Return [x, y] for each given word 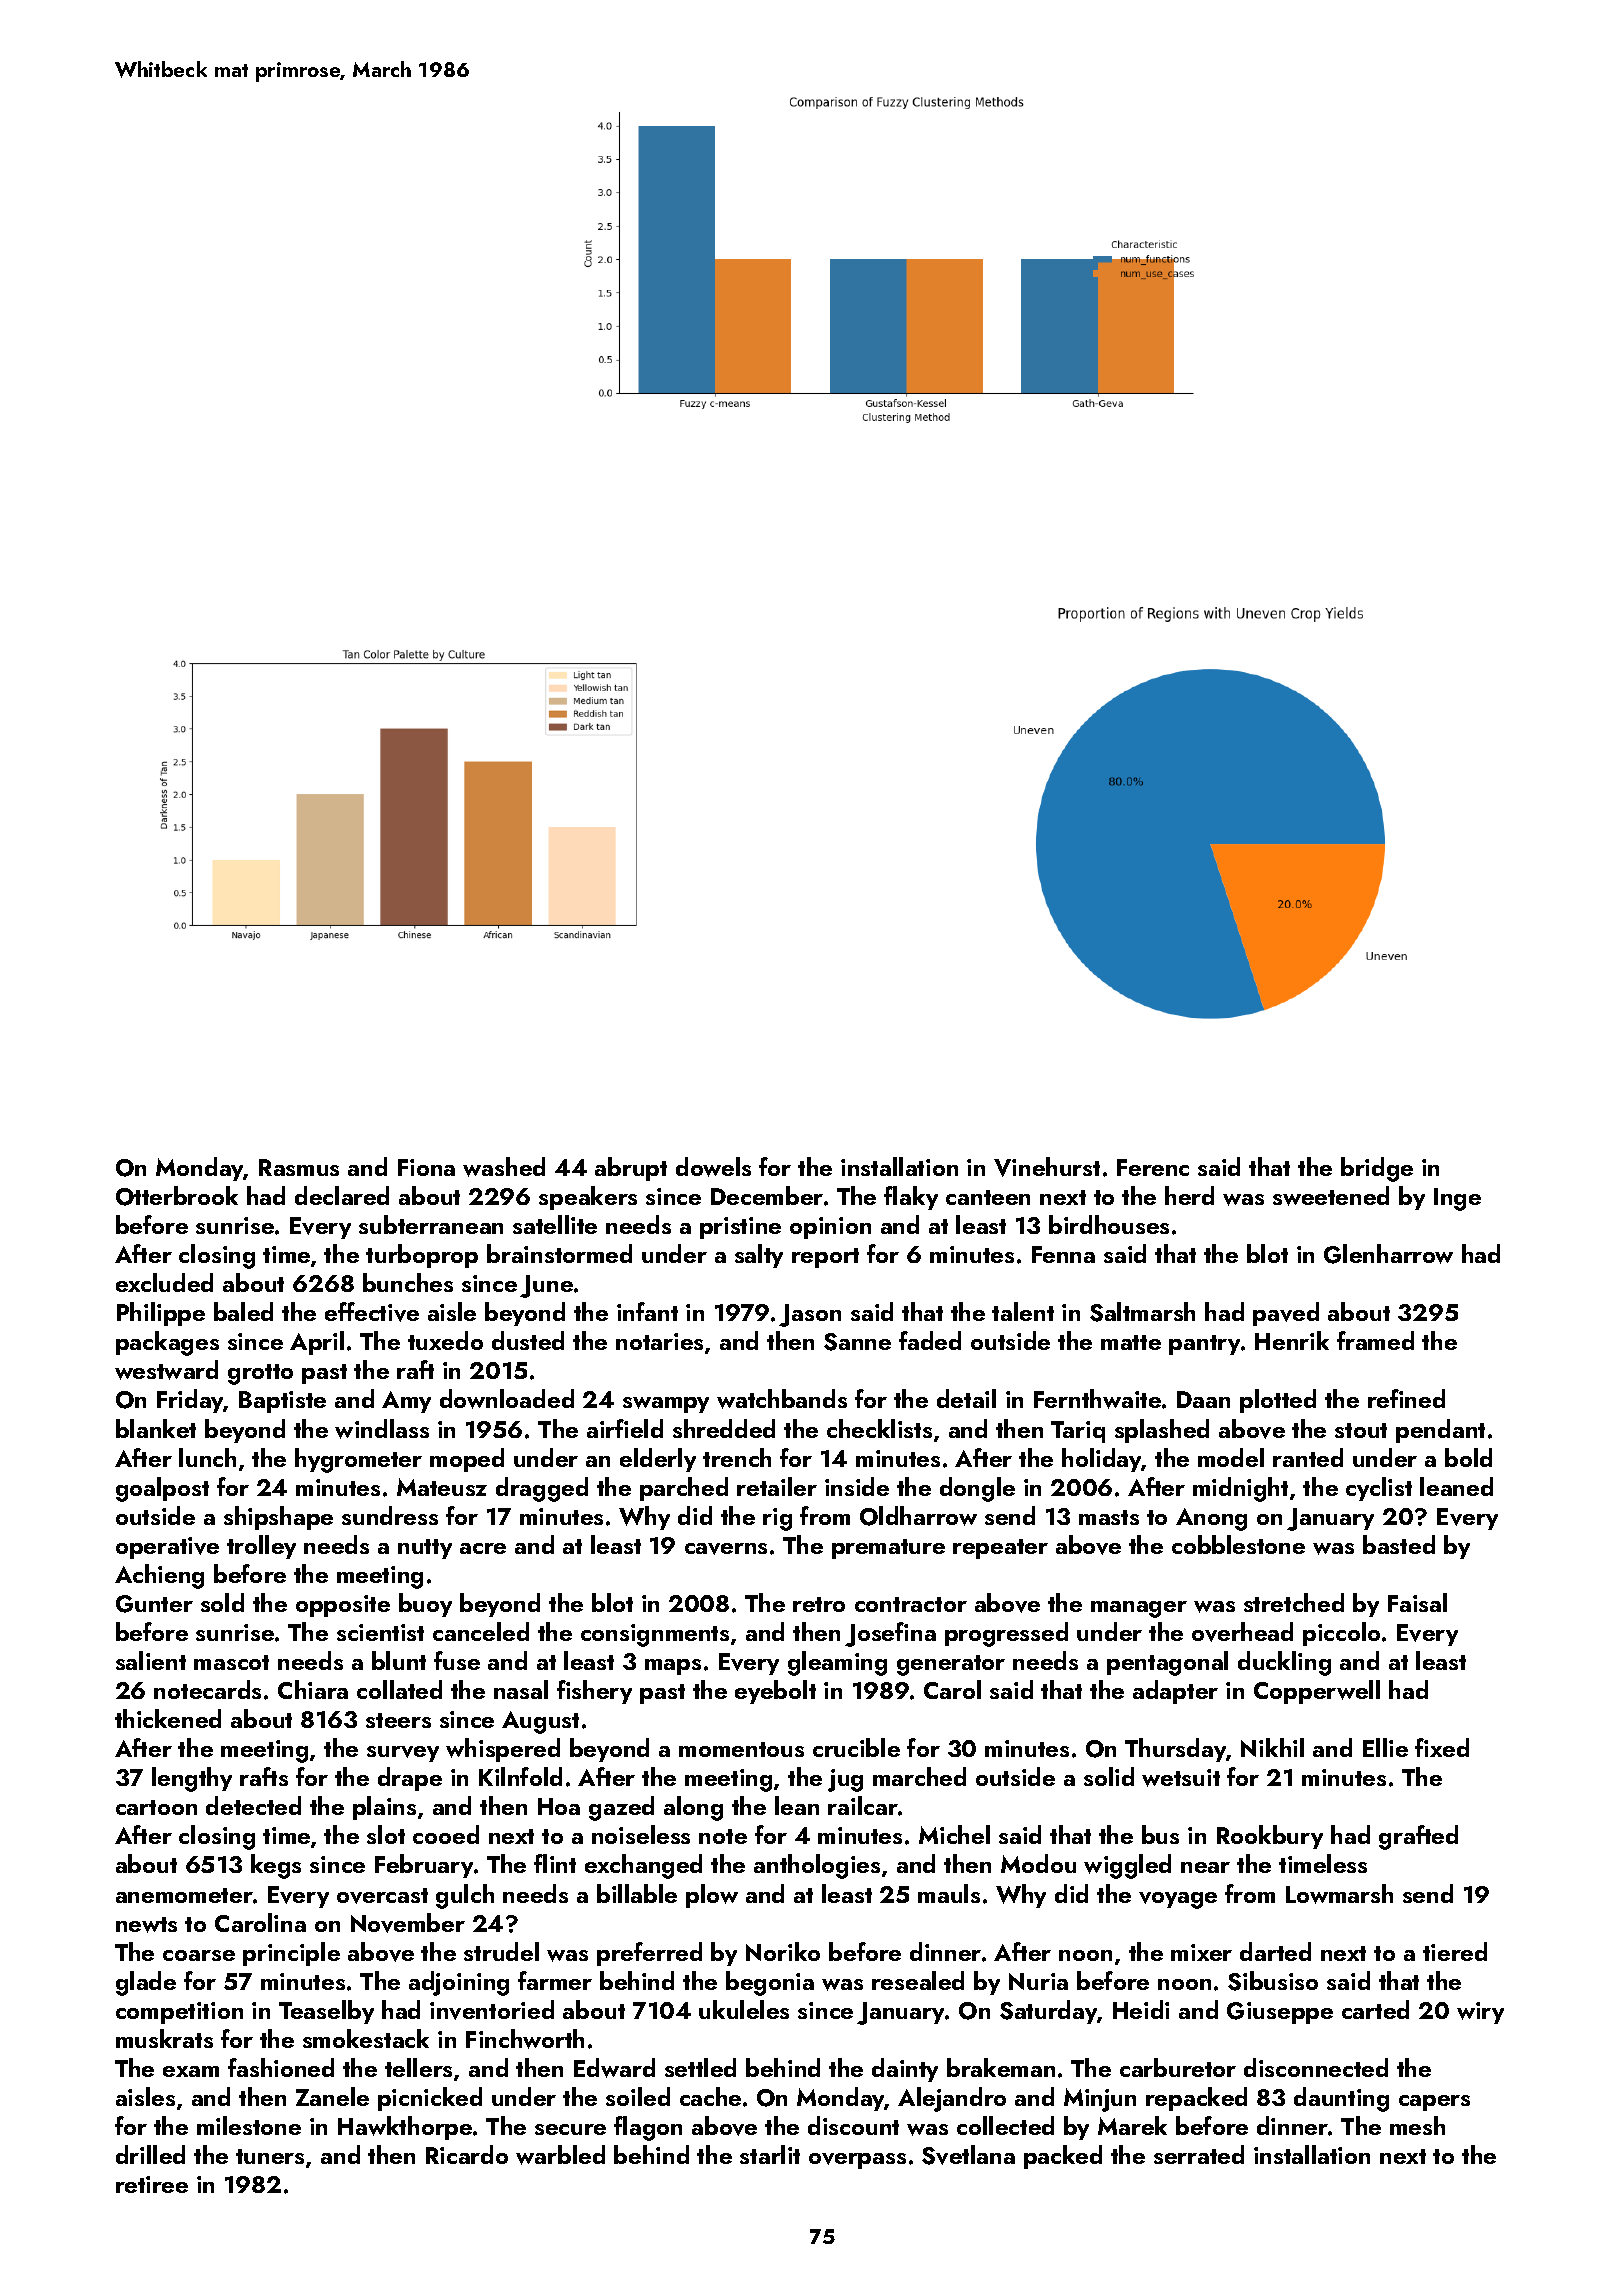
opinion [830, 1228]
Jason [810, 1315]
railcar [863, 1805]
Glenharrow [1388, 1254]
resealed [918, 1980]
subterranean [431, 1224]
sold [222, 1602]
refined [1406, 1398]
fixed [1442, 1747]
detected [253, 1805]
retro [819, 1604]
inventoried [492, 2010]
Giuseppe [1280, 2013]
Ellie [1385, 1747]
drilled [150, 2154]
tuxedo [445, 1340]
